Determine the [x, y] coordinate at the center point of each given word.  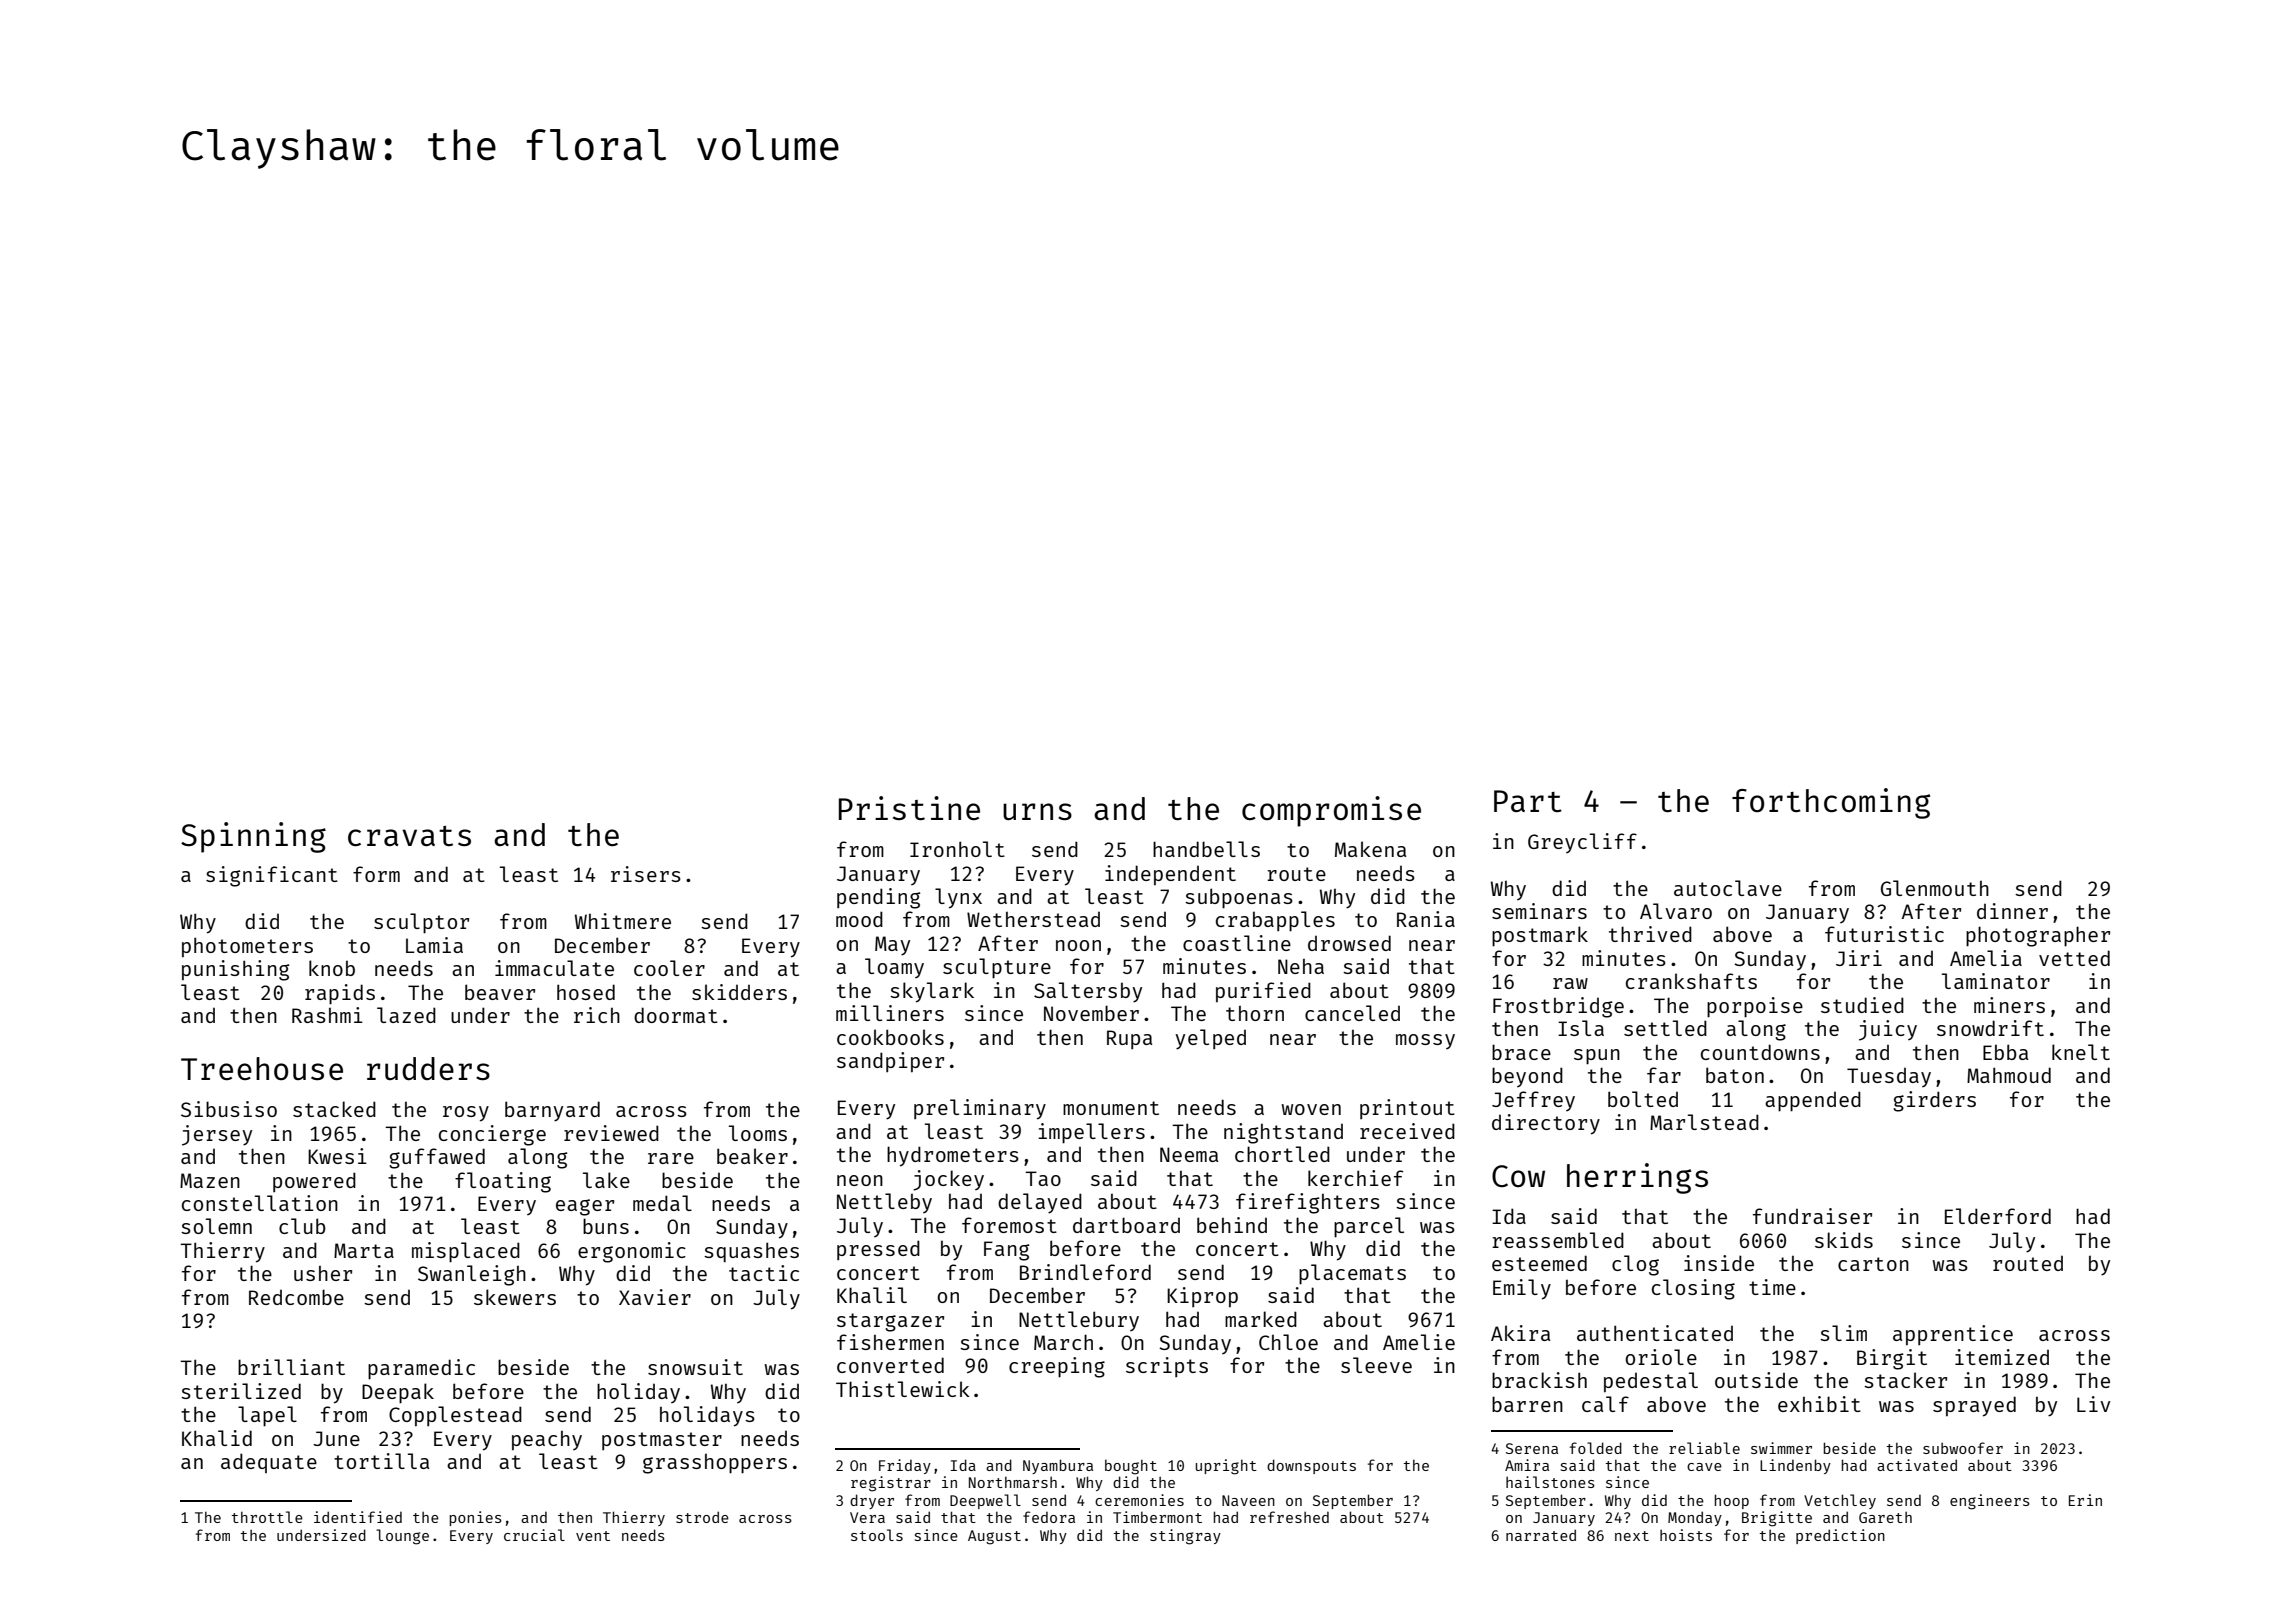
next [1632, 1536]
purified [1263, 992]
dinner [2012, 911]
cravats [409, 836]
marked [1261, 1319]
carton [1873, 1264]
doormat [676, 1015]
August [994, 1537]
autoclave [1728, 888]
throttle [267, 1517]
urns [1037, 811]
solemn [216, 1226]
